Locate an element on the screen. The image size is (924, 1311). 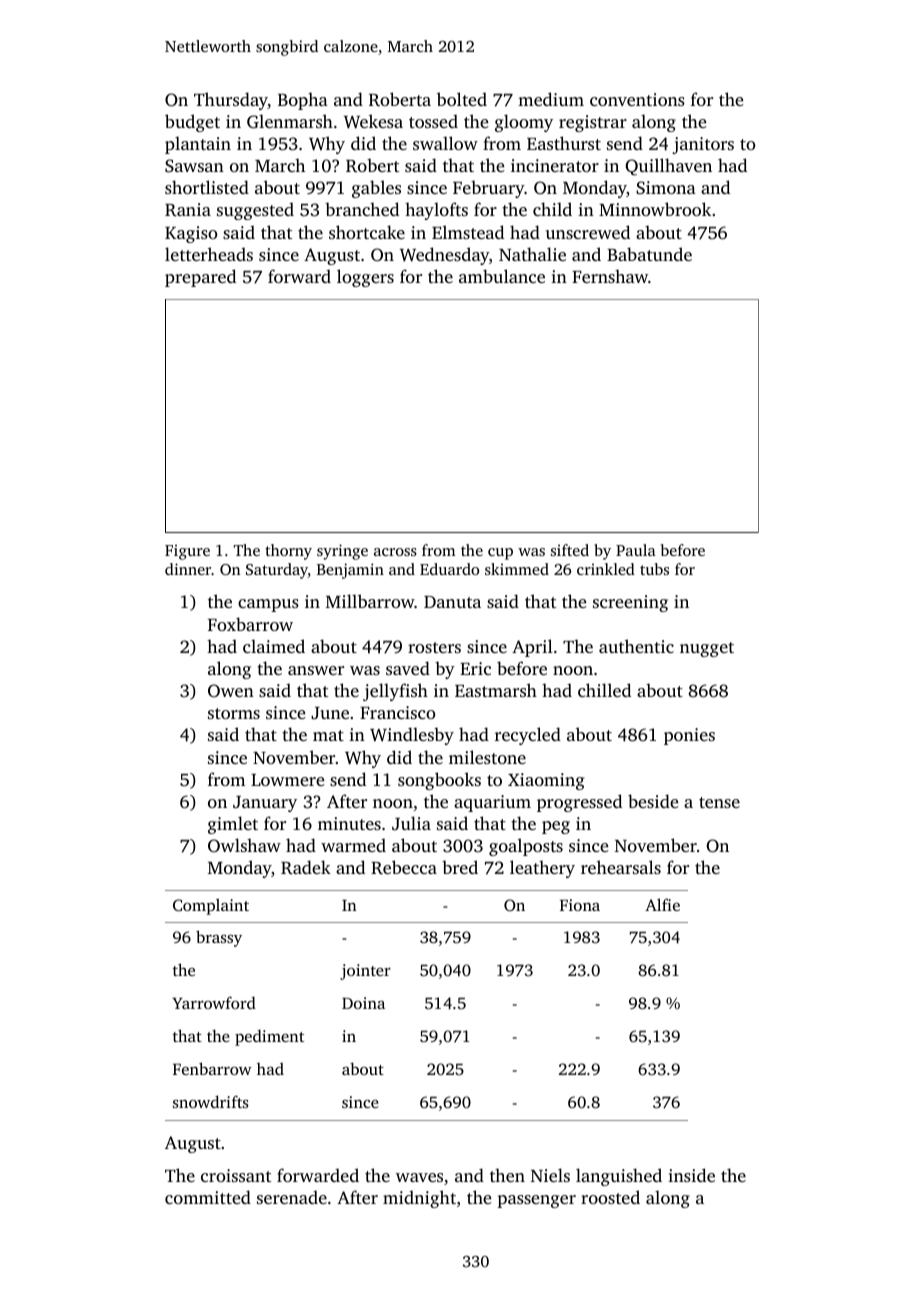
ponies is located at coordinates (689, 736).
